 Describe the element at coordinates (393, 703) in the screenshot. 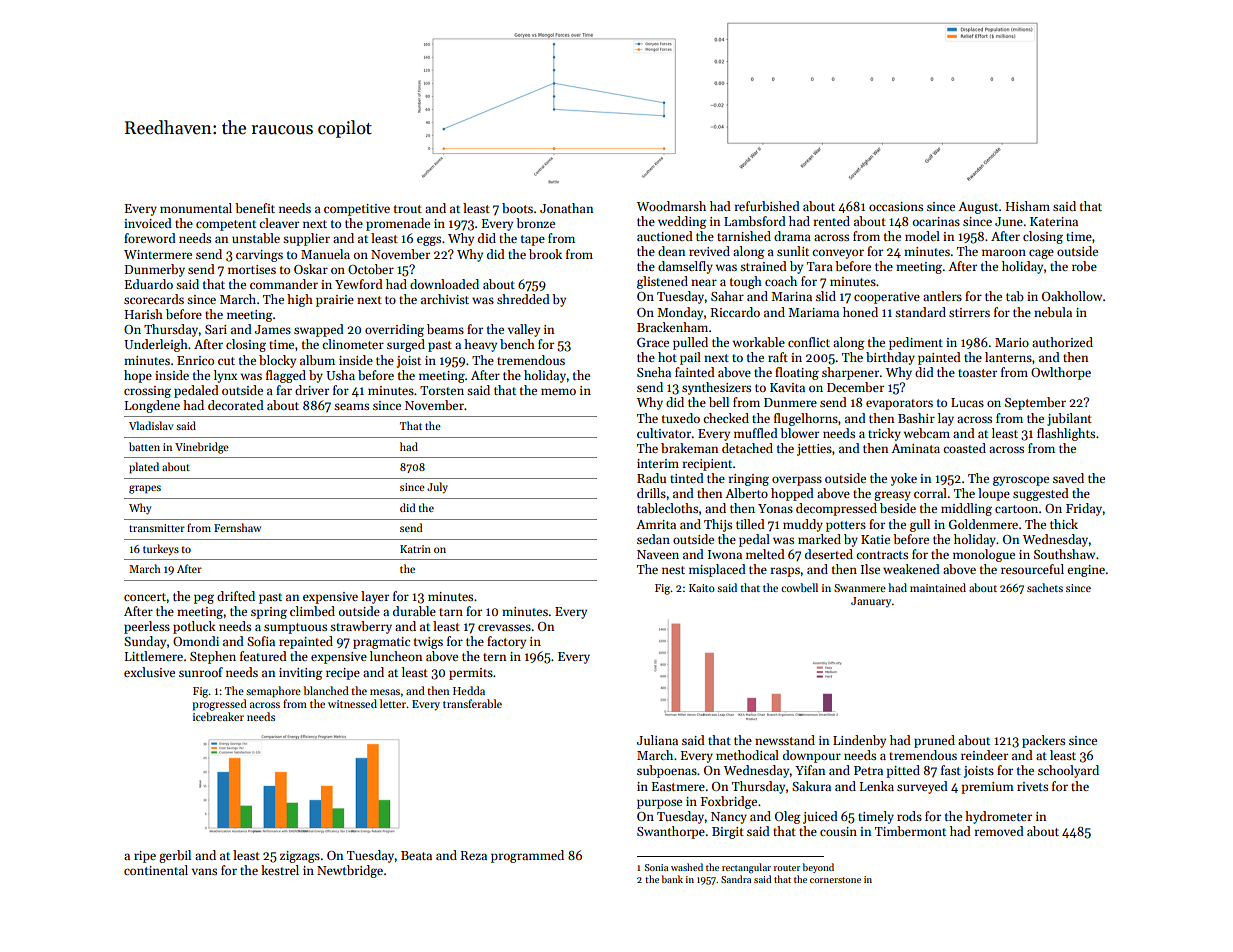

I see `letter` at that location.
